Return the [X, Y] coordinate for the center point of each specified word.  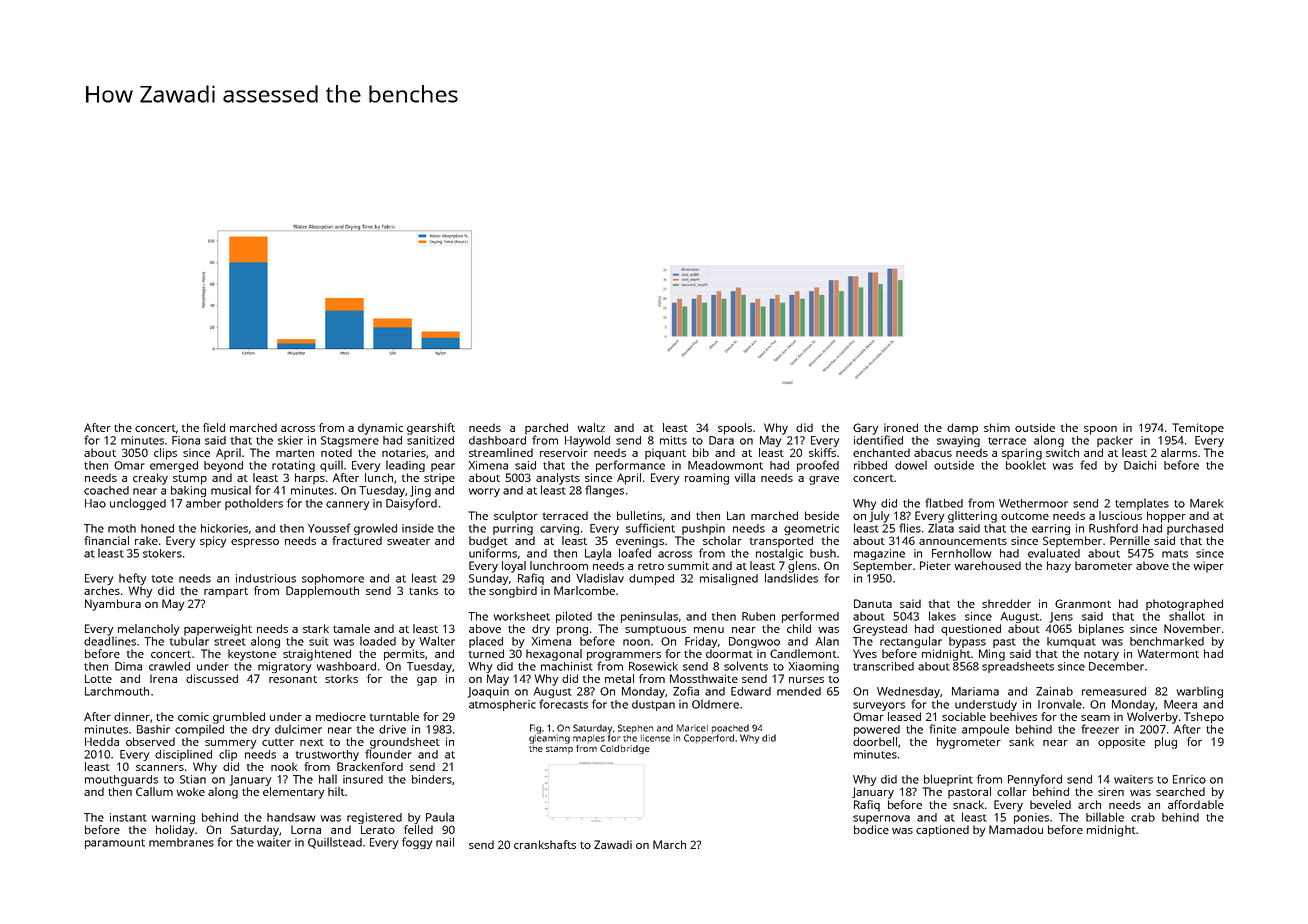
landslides [791, 578]
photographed [1184, 605]
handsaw [291, 817]
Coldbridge [625, 749]
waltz [591, 427]
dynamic [380, 429]
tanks [423, 590]
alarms [1179, 452]
